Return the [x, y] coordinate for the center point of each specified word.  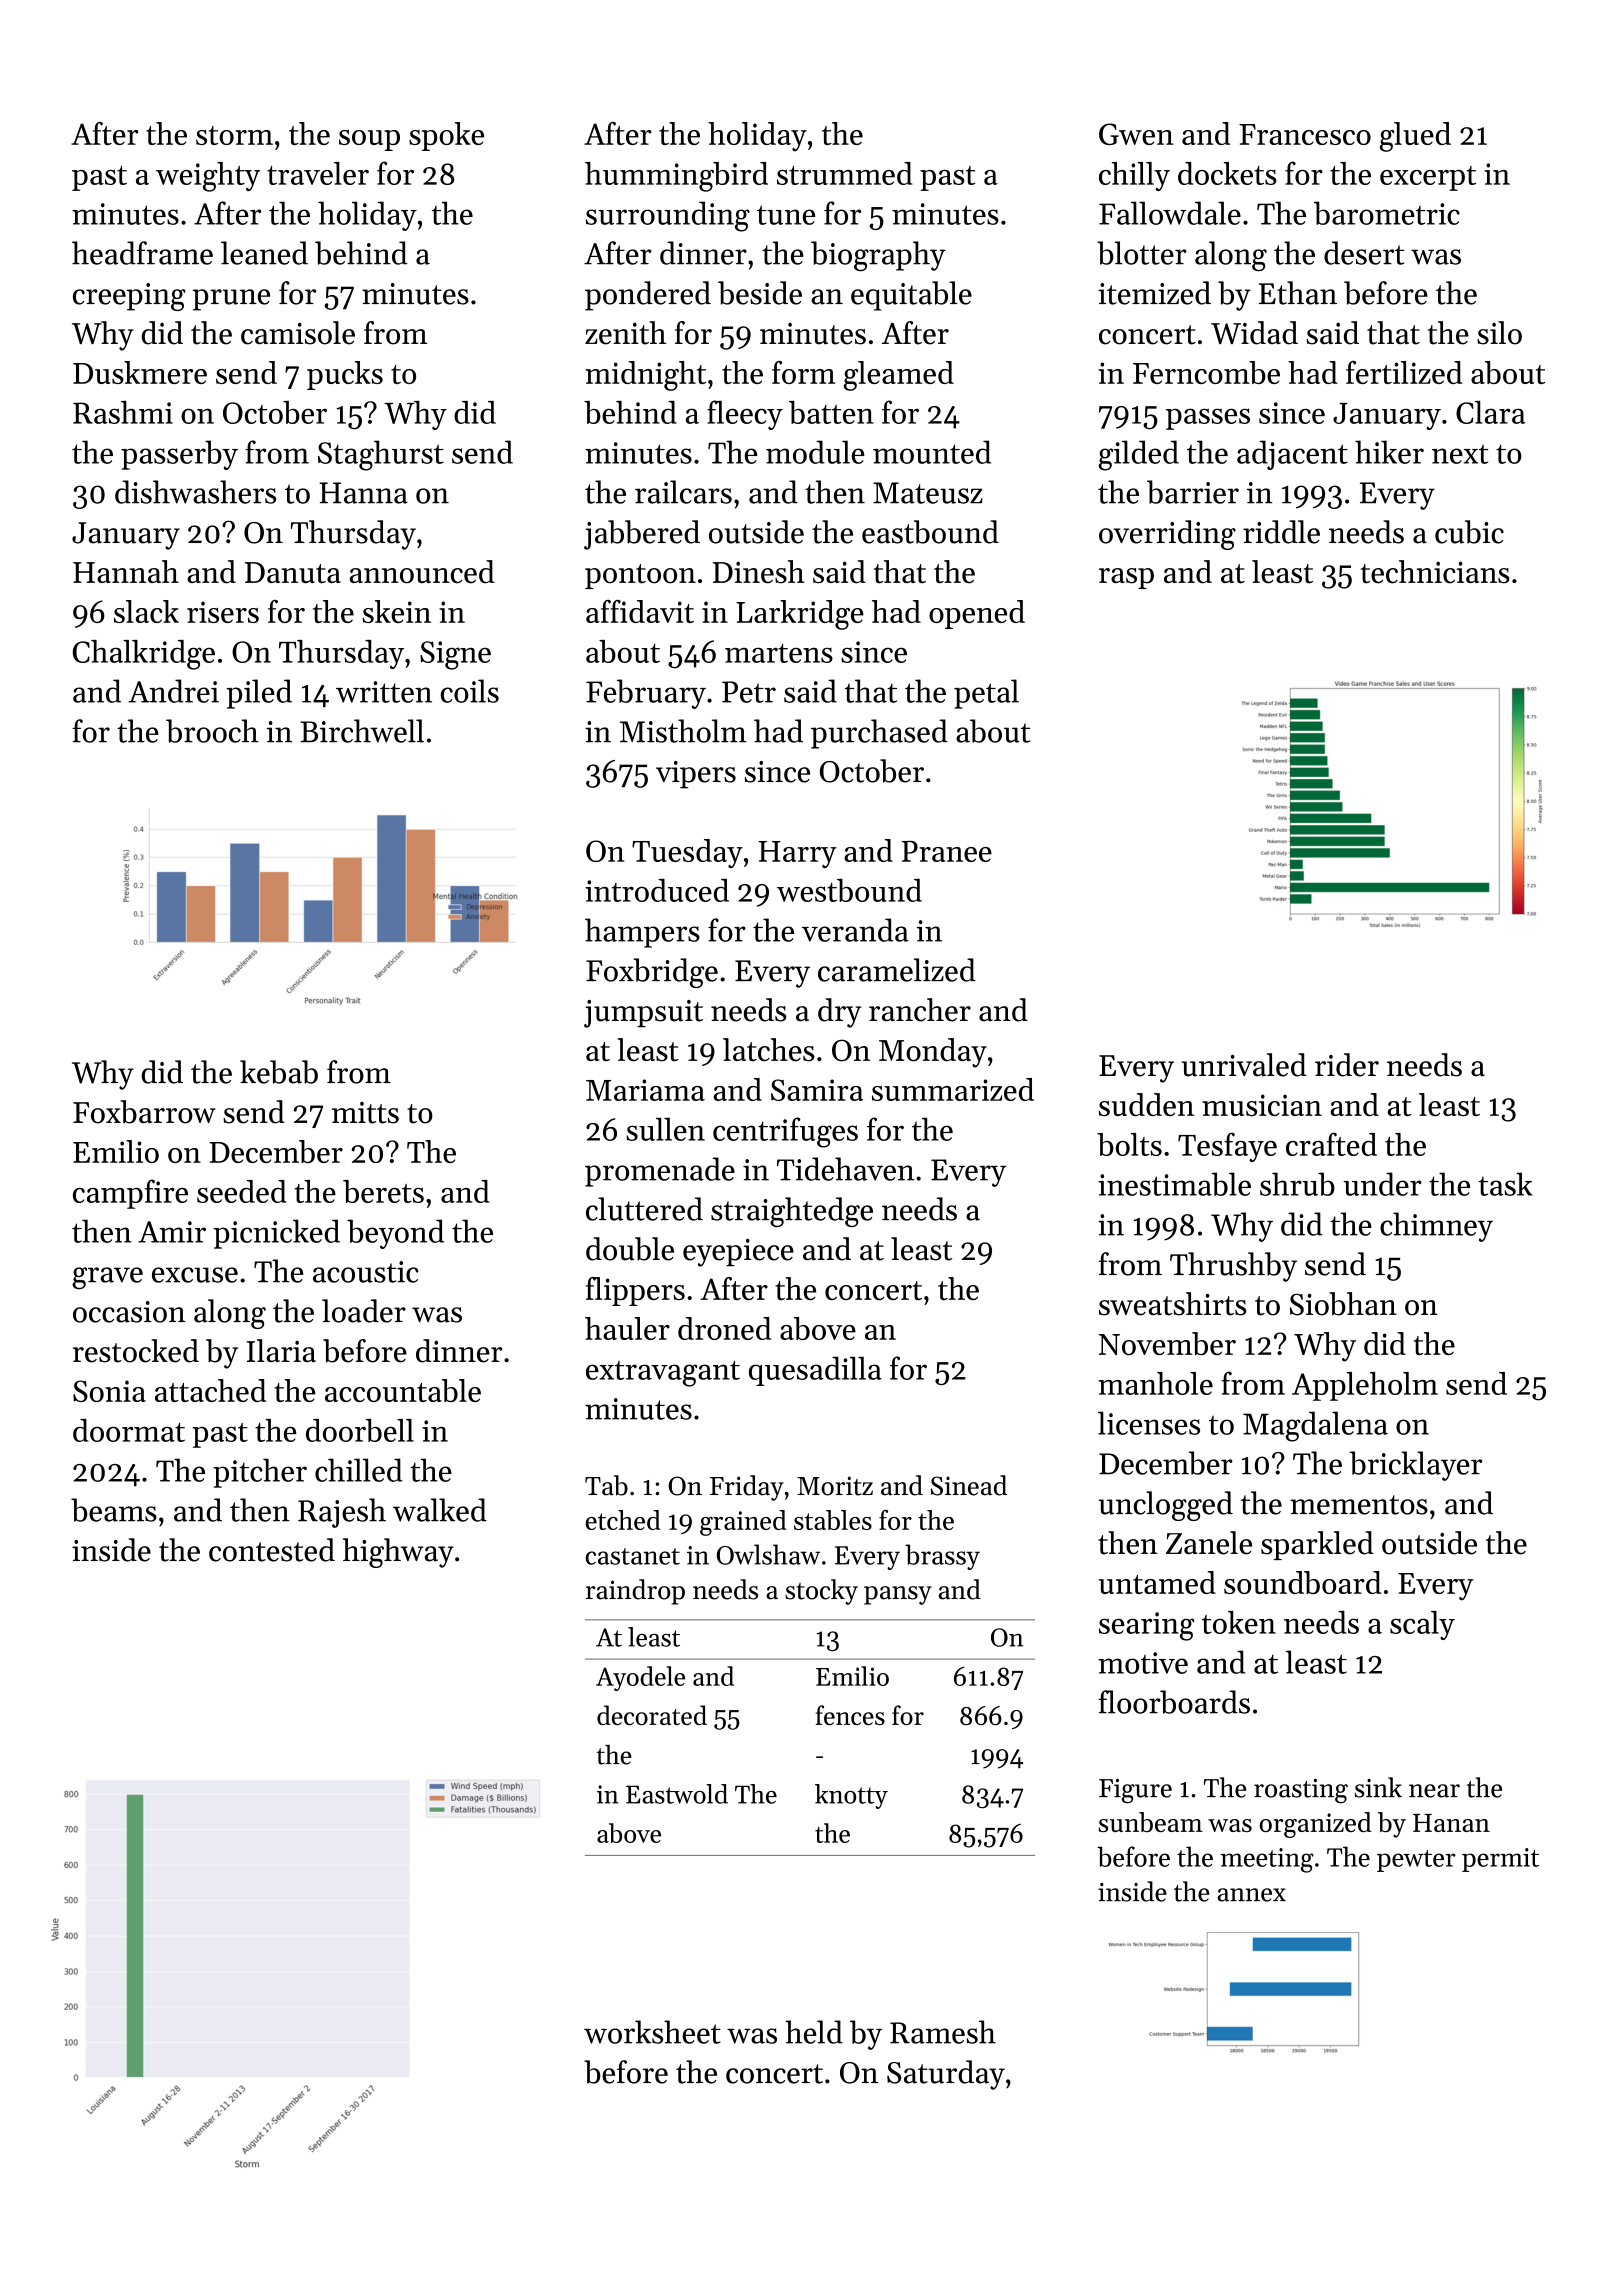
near [1434, 1791]
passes [1208, 419]
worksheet [652, 2032]
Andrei [173, 691]
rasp [1126, 578]
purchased [879, 734]
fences [850, 1715]
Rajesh [342, 1513]
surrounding [668, 216]
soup [369, 140]
